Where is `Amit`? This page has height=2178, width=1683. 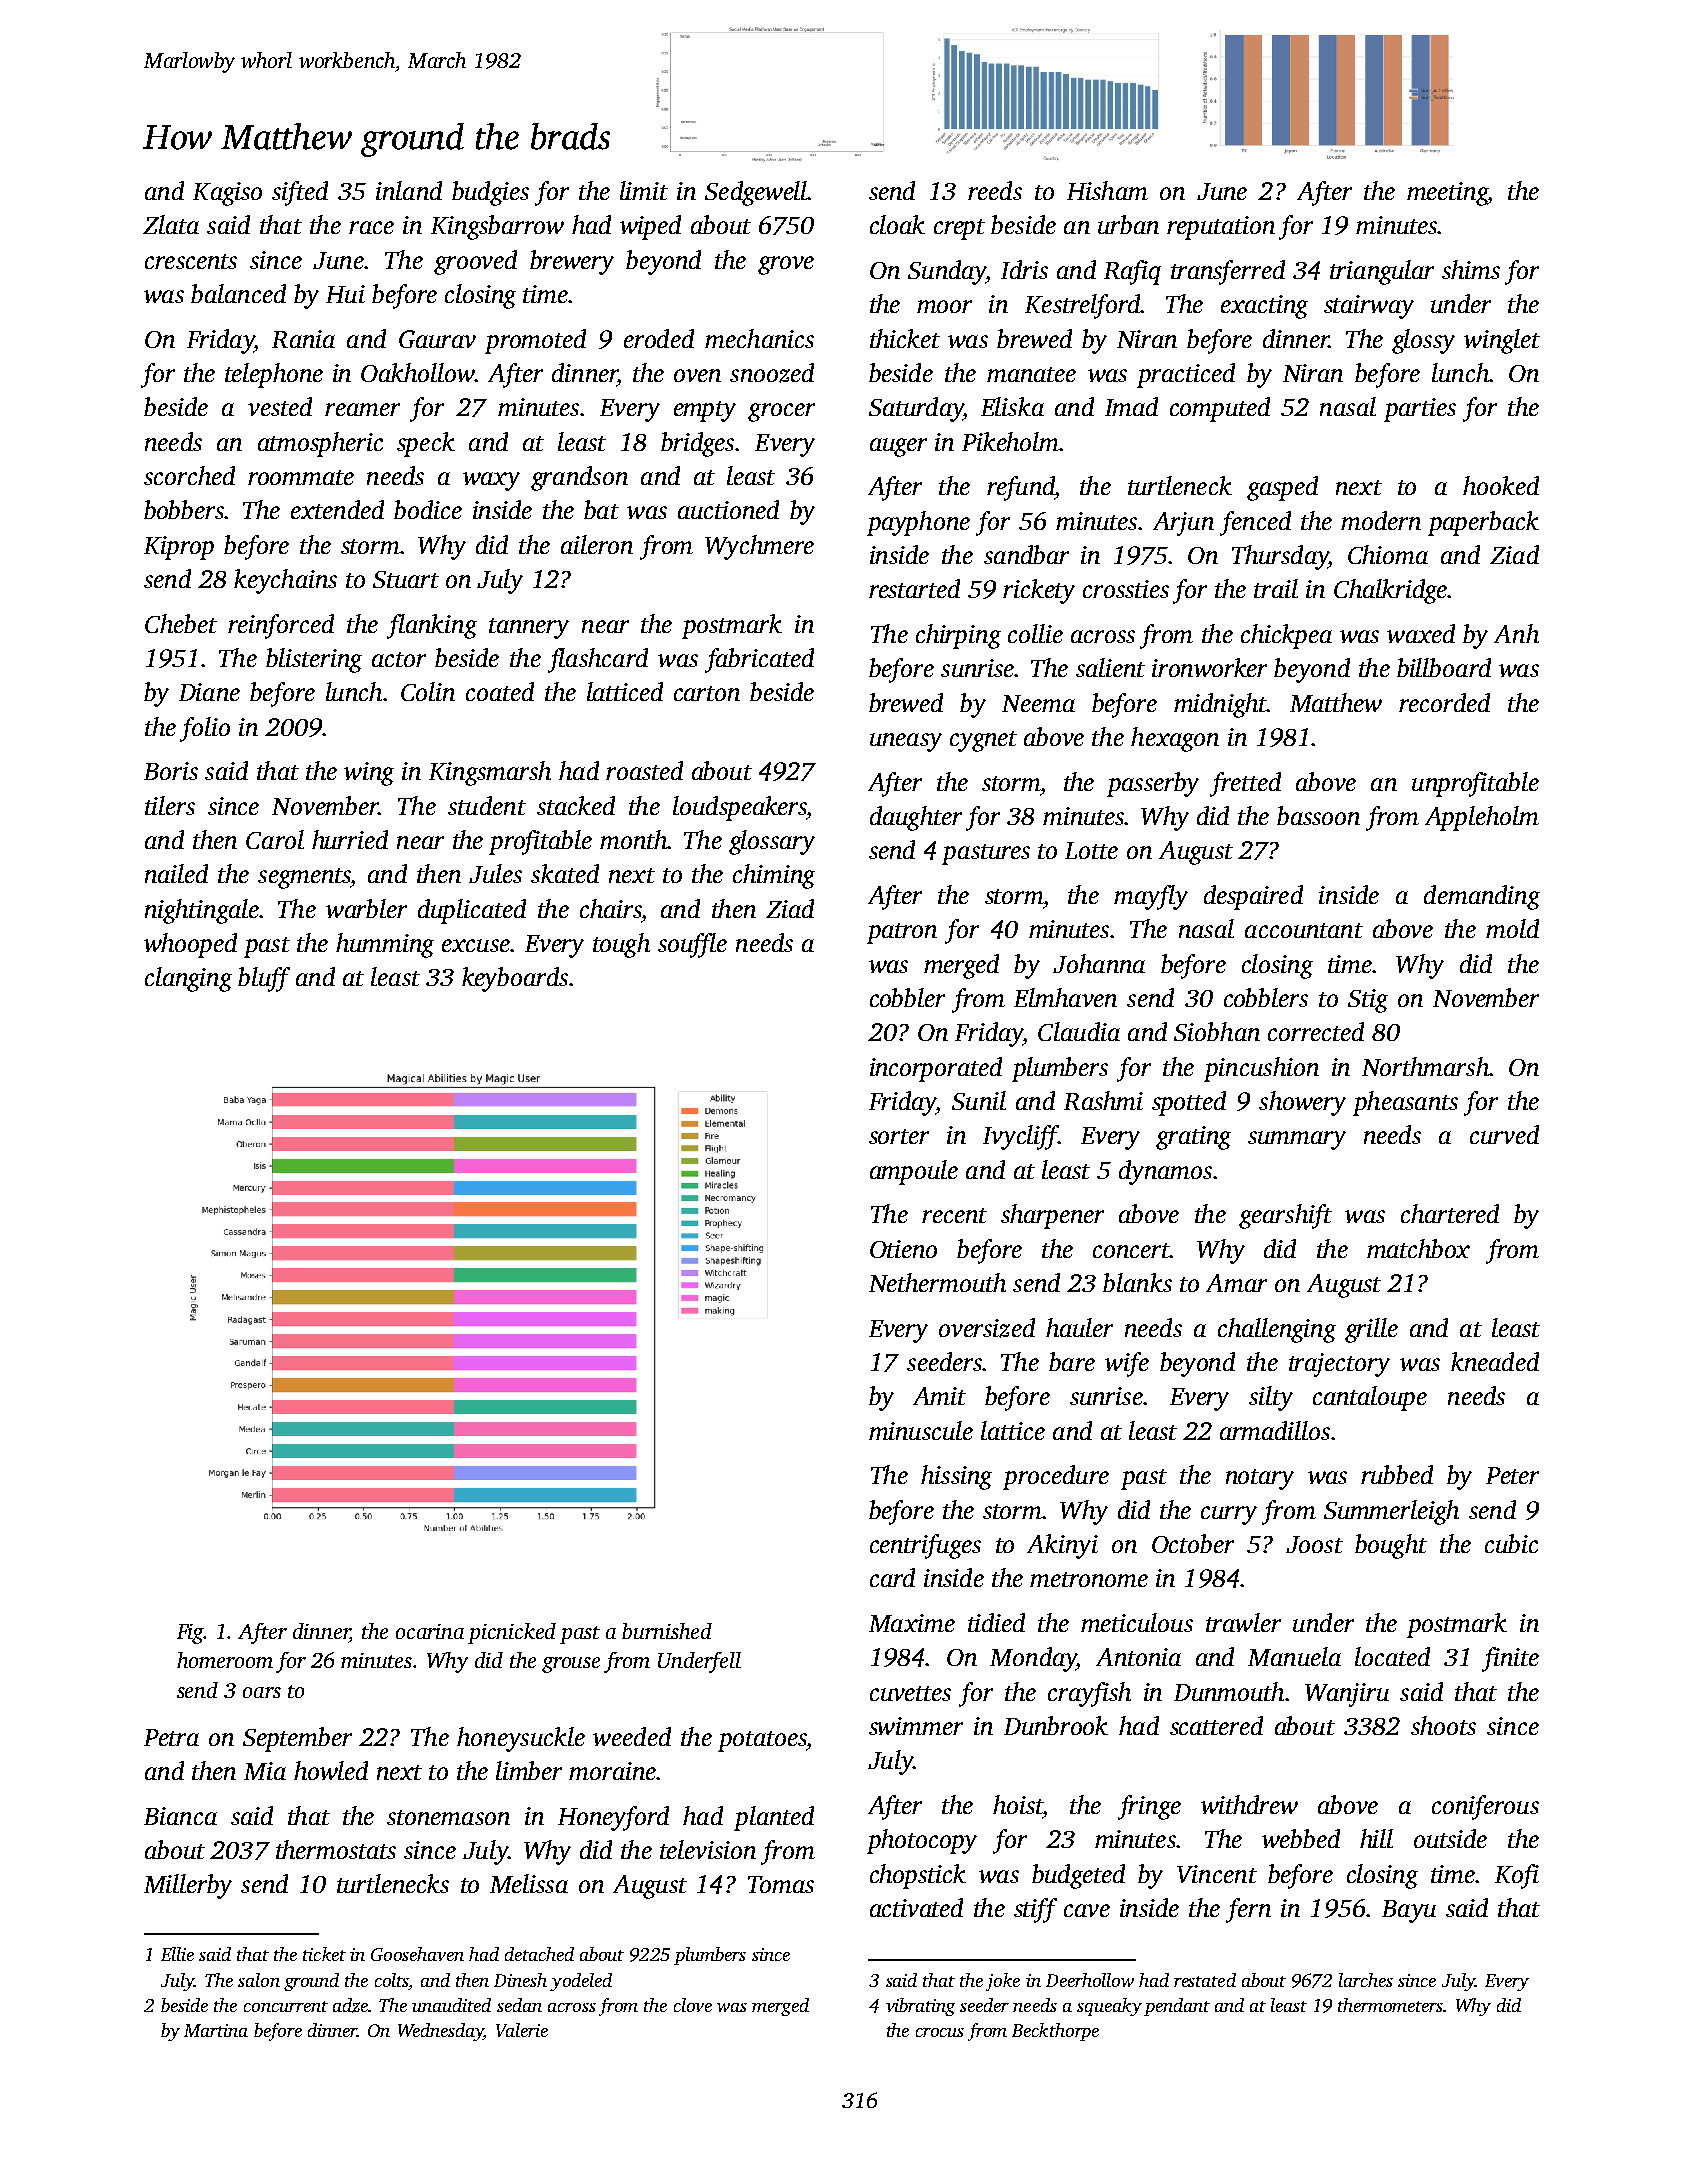 Amit is located at coordinates (939, 1396).
